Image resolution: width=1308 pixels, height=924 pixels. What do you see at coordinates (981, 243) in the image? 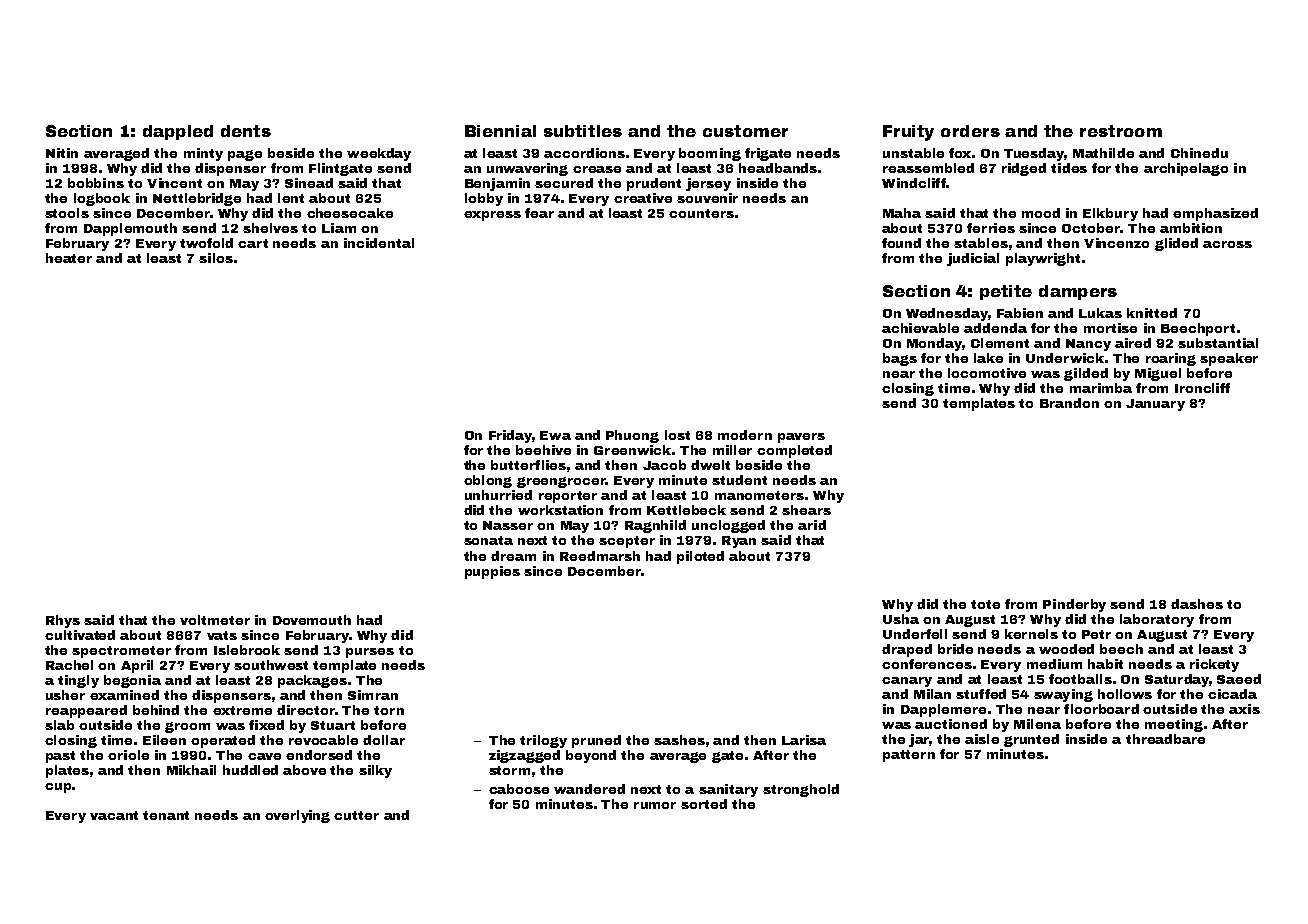
I see `stables` at bounding box center [981, 243].
